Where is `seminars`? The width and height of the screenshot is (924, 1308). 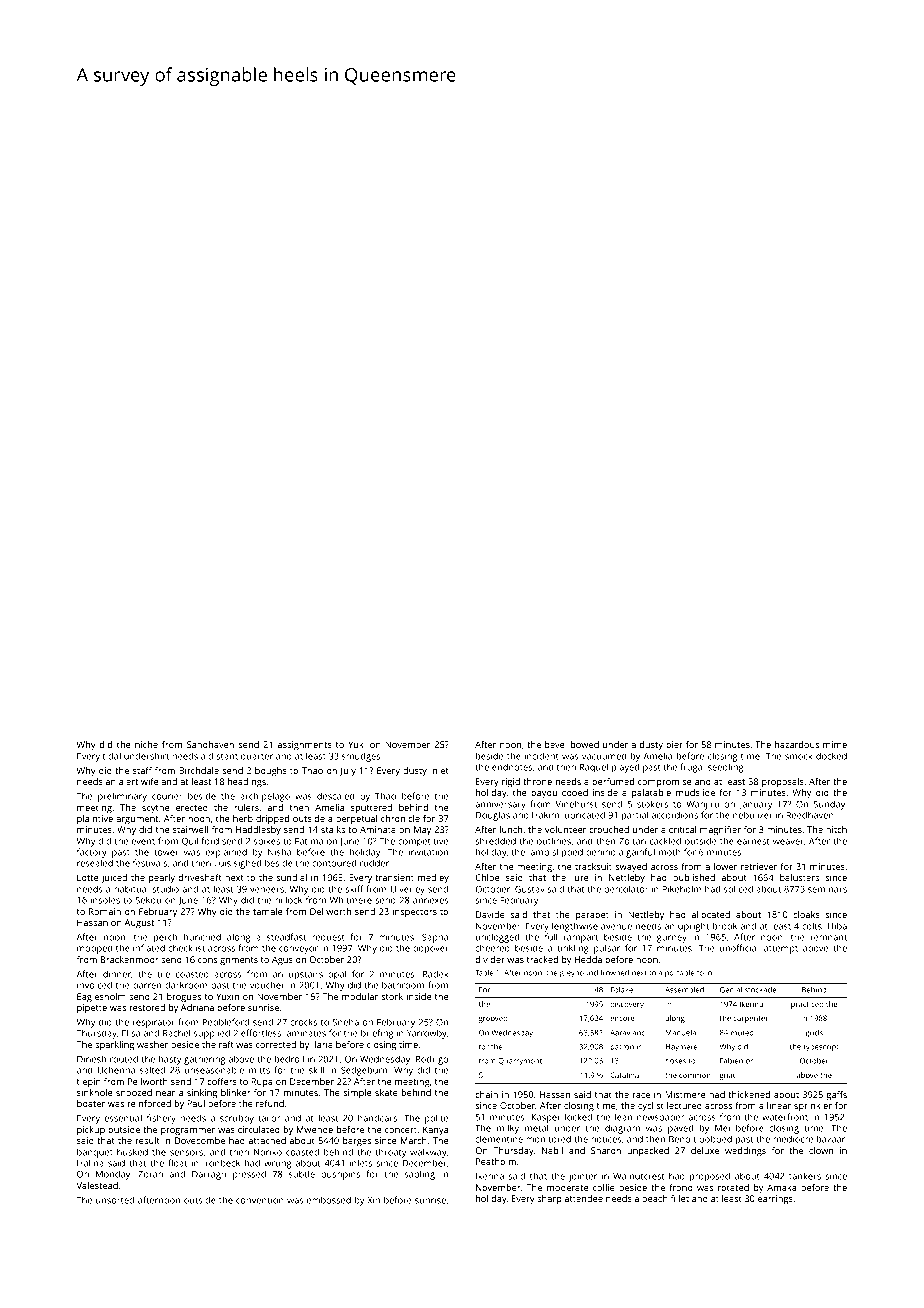 seminars is located at coordinates (827, 889).
